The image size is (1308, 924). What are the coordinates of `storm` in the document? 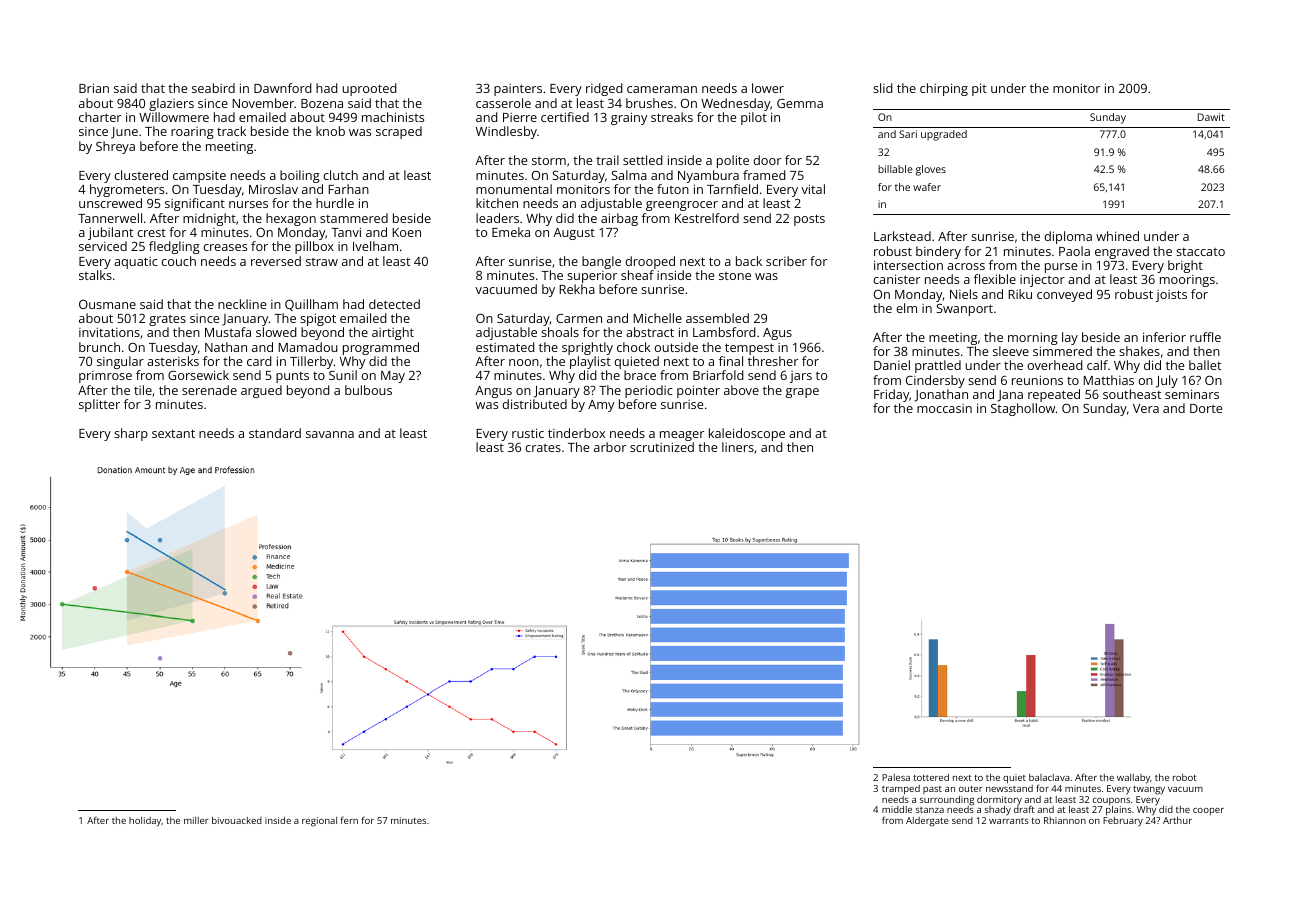 It's located at (549, 161).
